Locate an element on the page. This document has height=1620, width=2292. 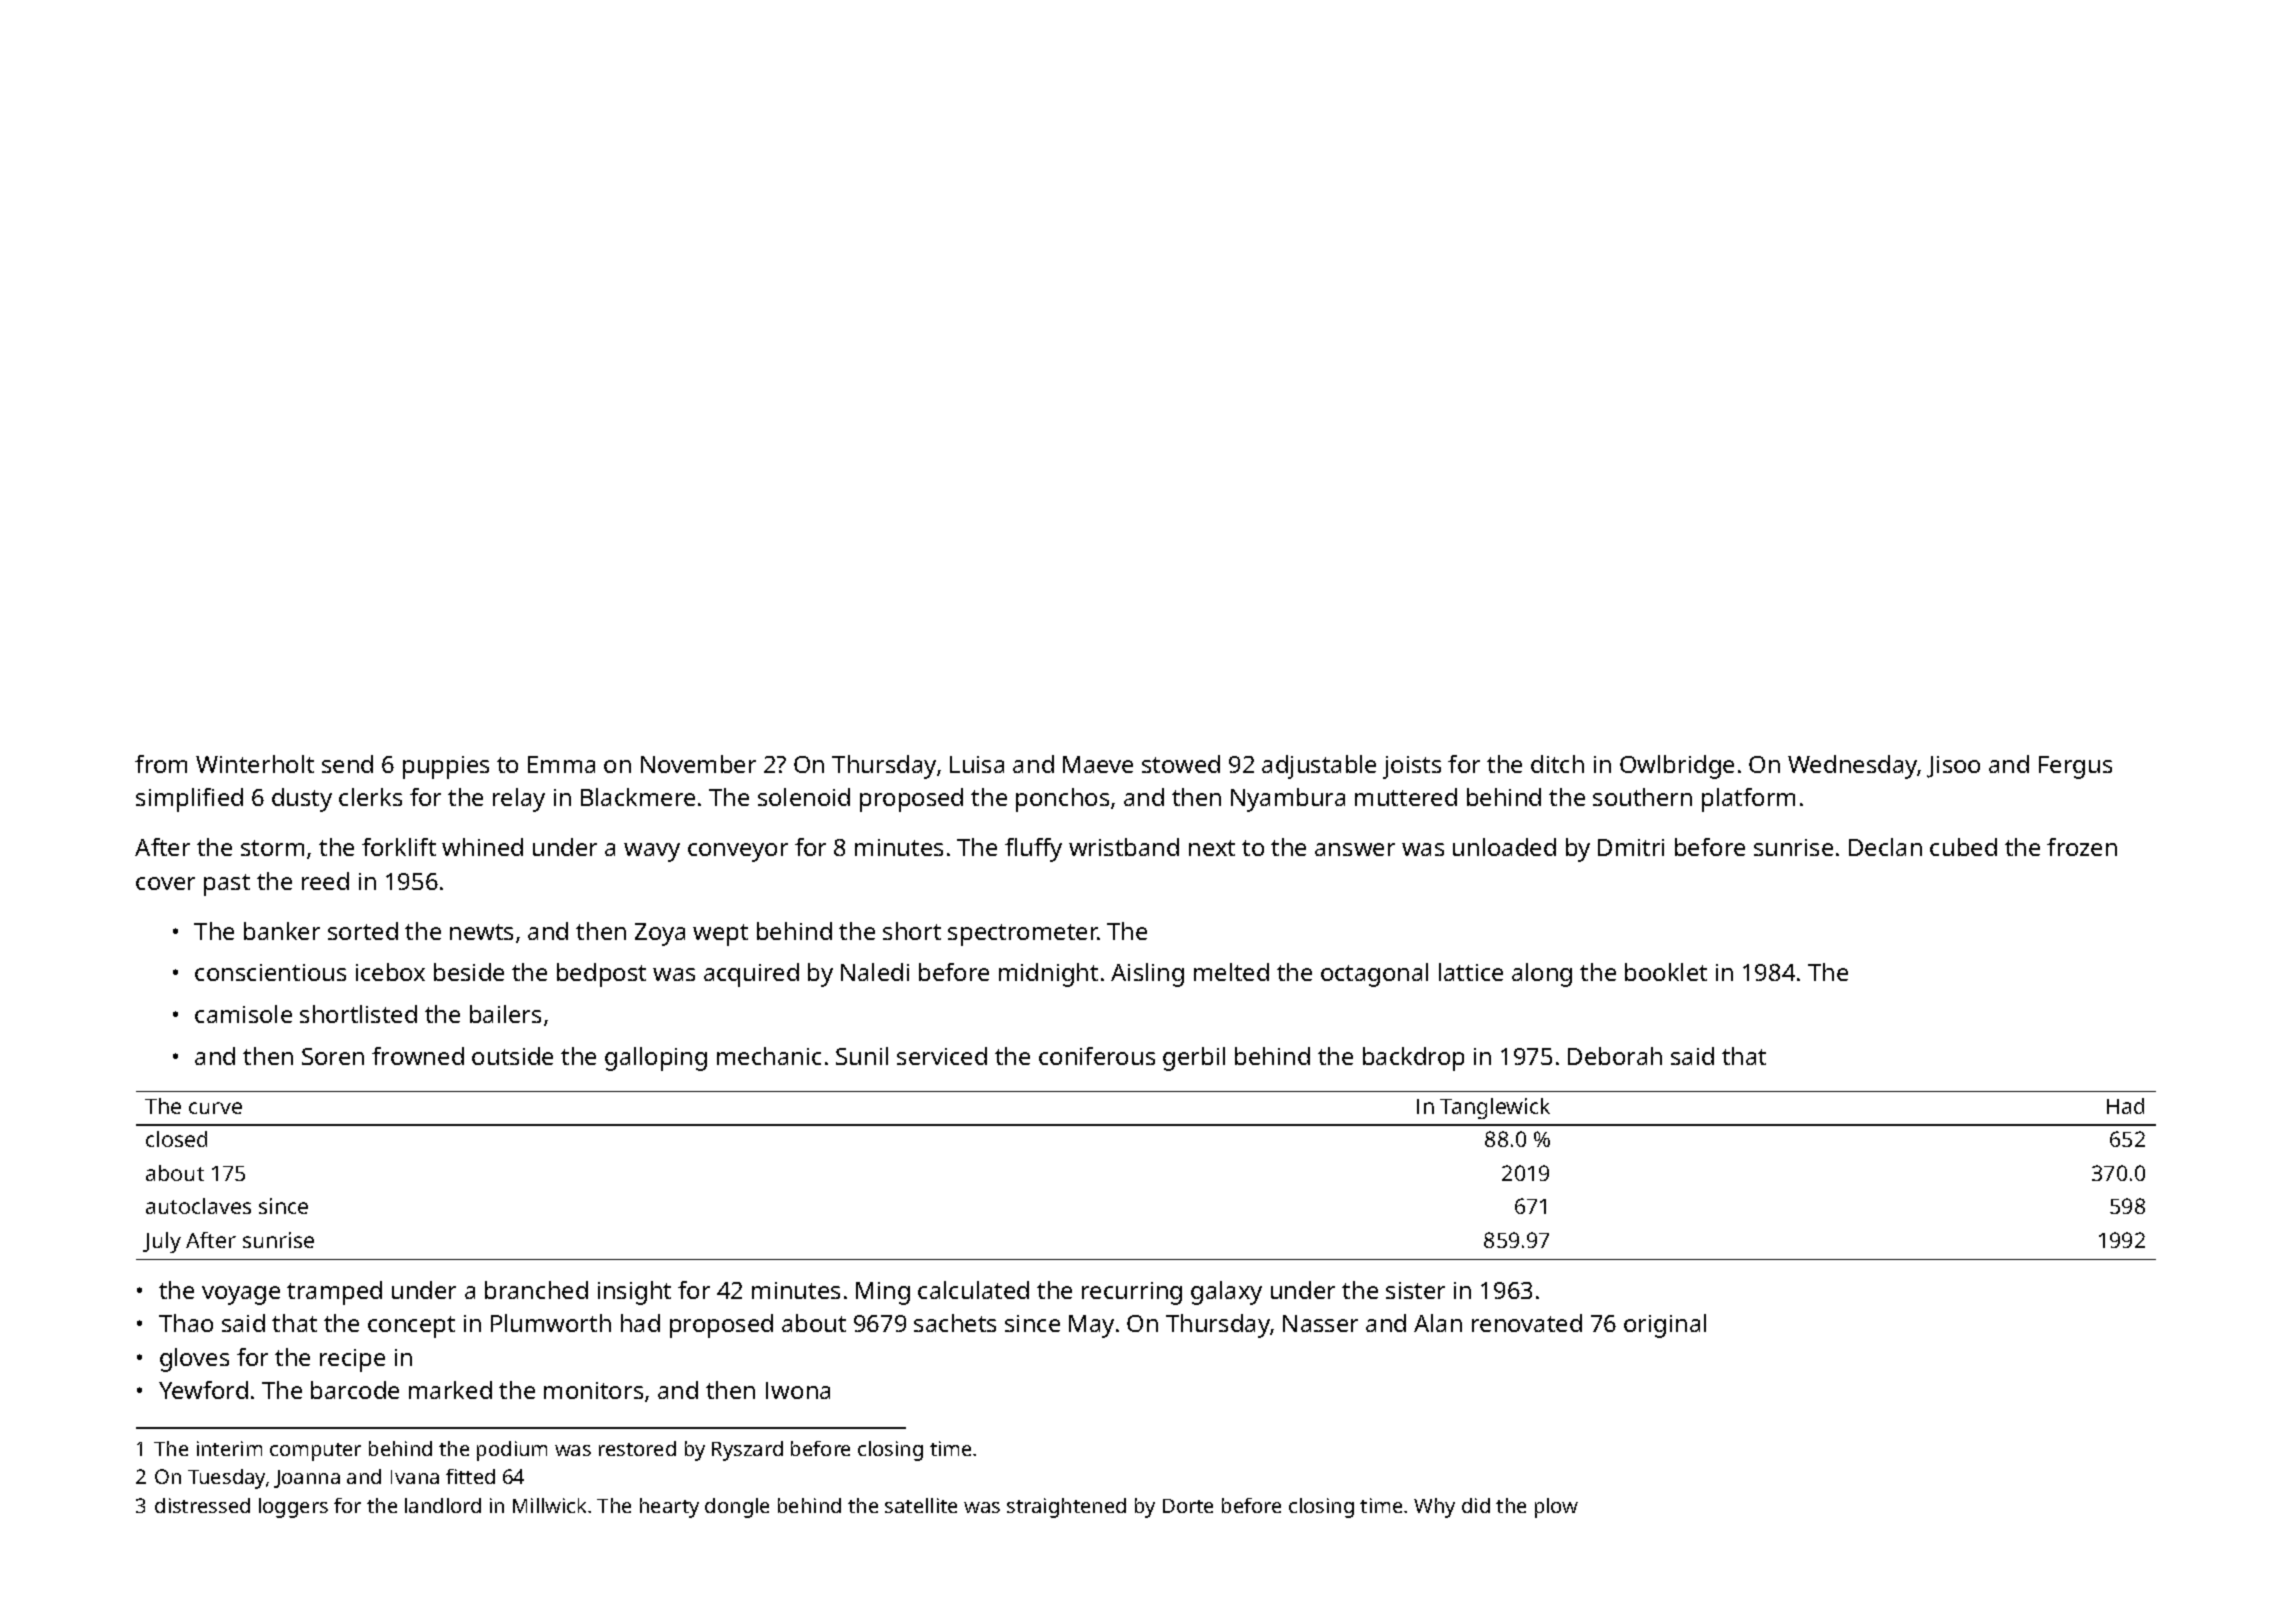
next is located at coordinates (1212, 848).
